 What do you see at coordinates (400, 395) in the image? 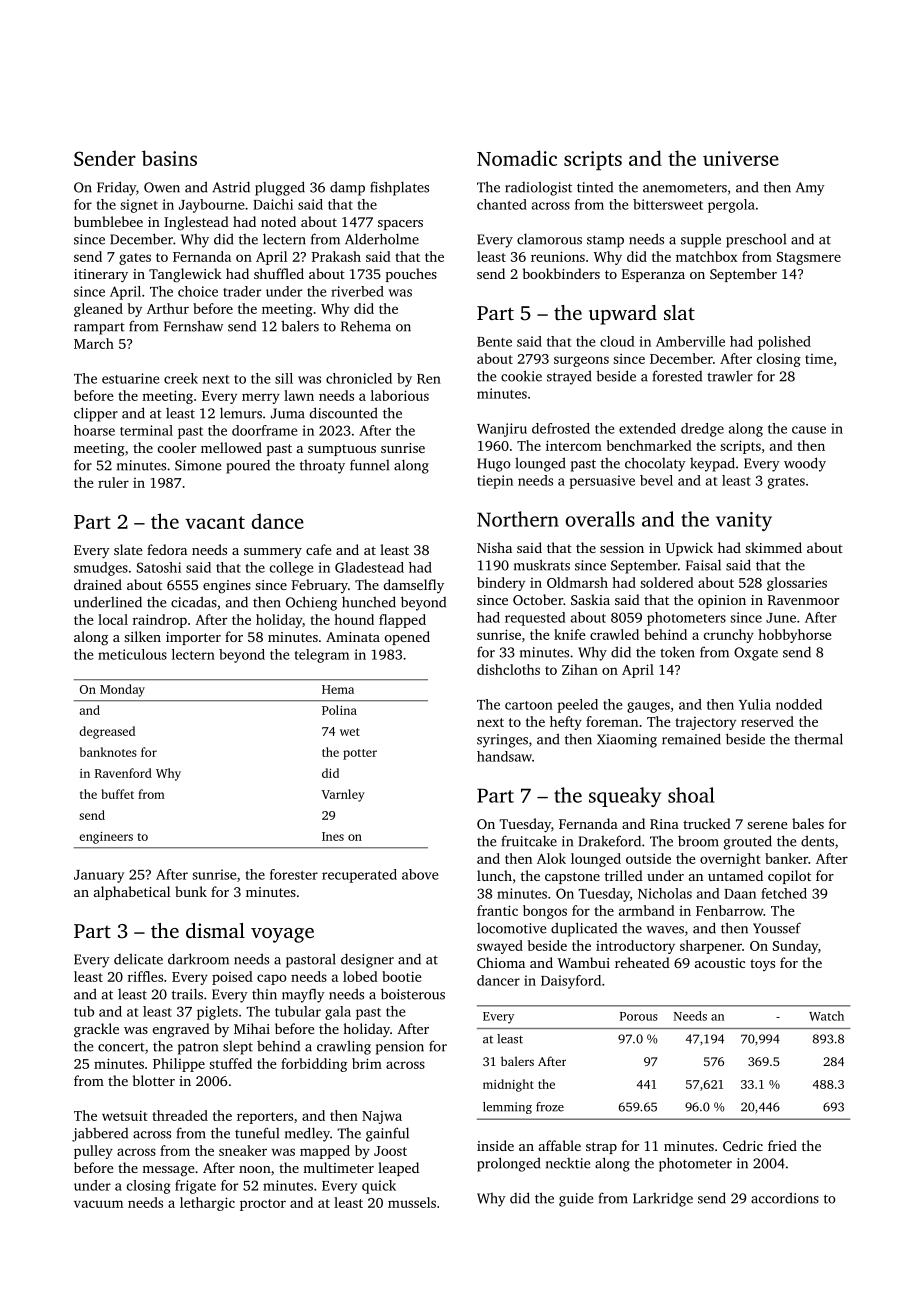
I see `laborious` at bounding box center [400, 395].
